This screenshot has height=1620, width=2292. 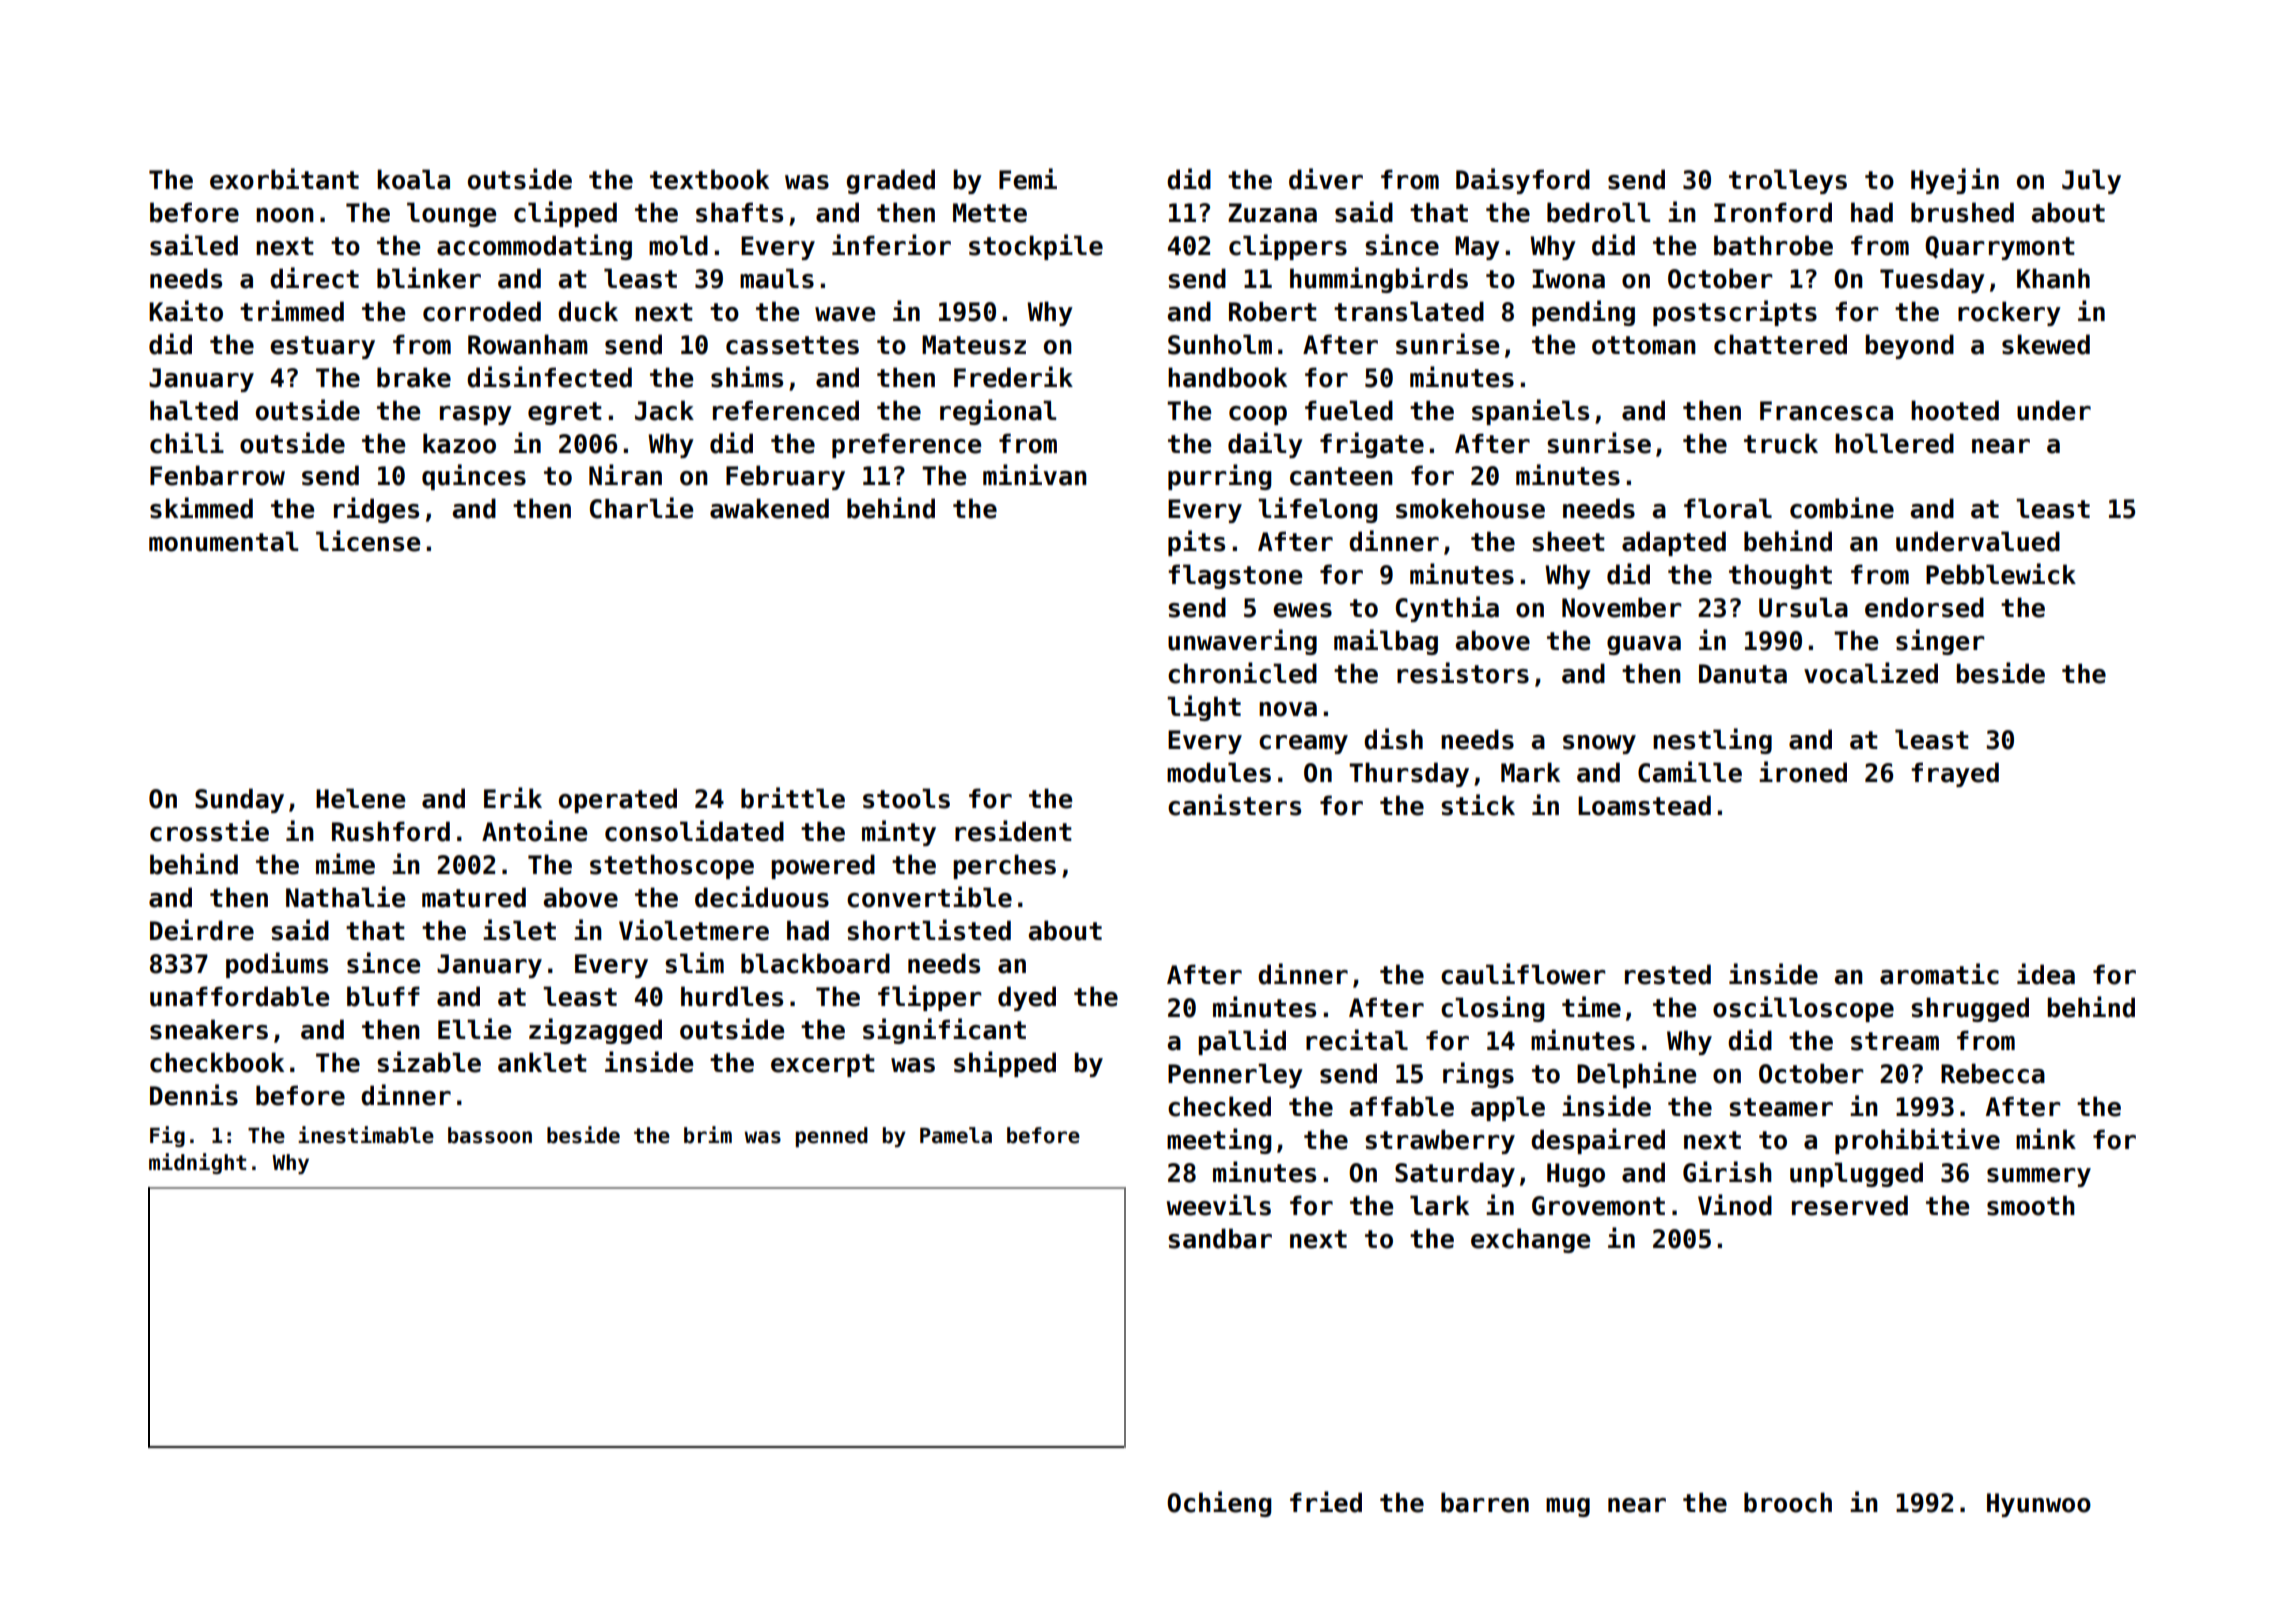 I want to click on Ochieng, so click(x=1219, y=1504).
